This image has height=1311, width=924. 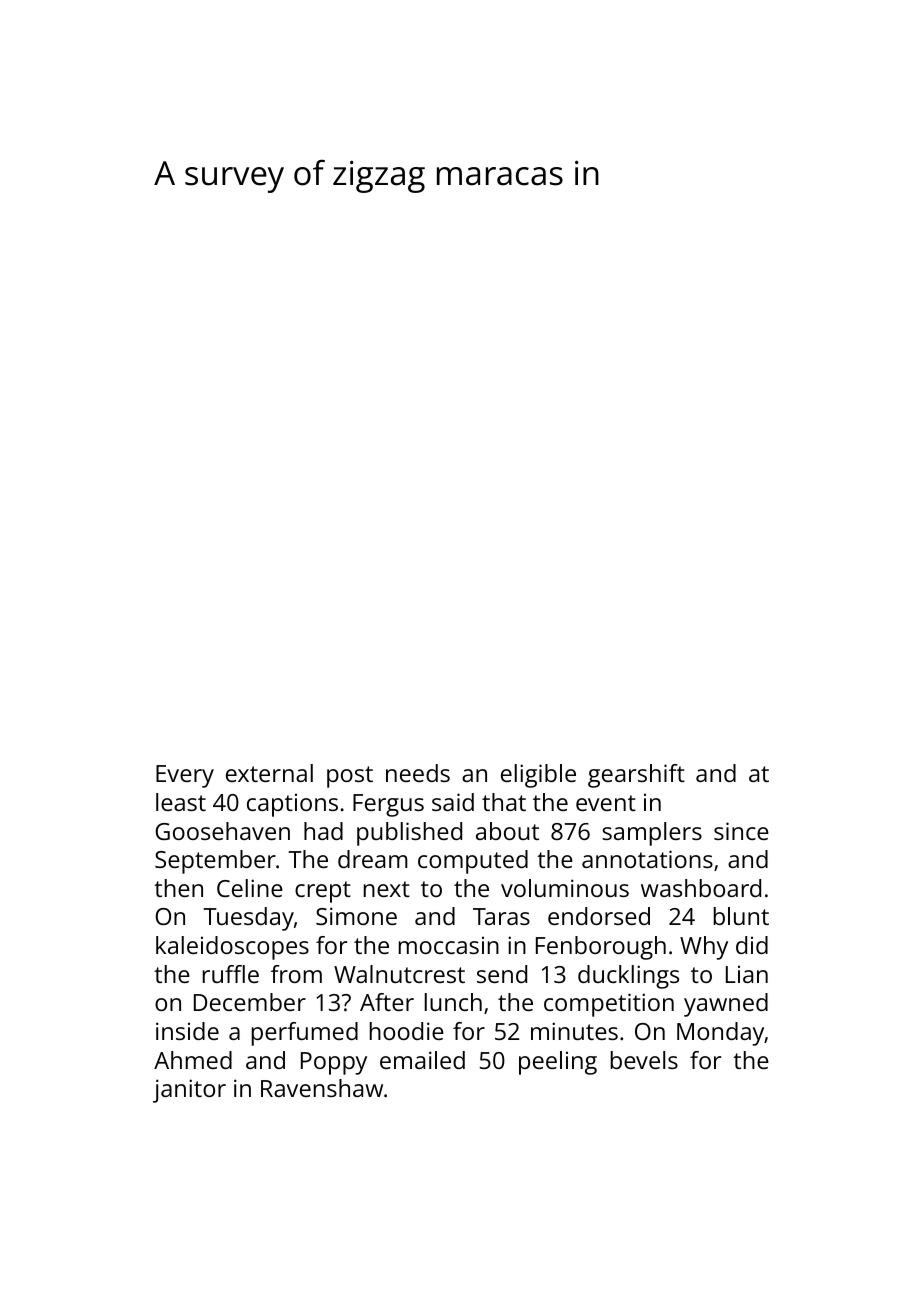 What do you see at coordinates (726, 1005) in the image?
I see `yawned` at bounding box center [726, 1005].
